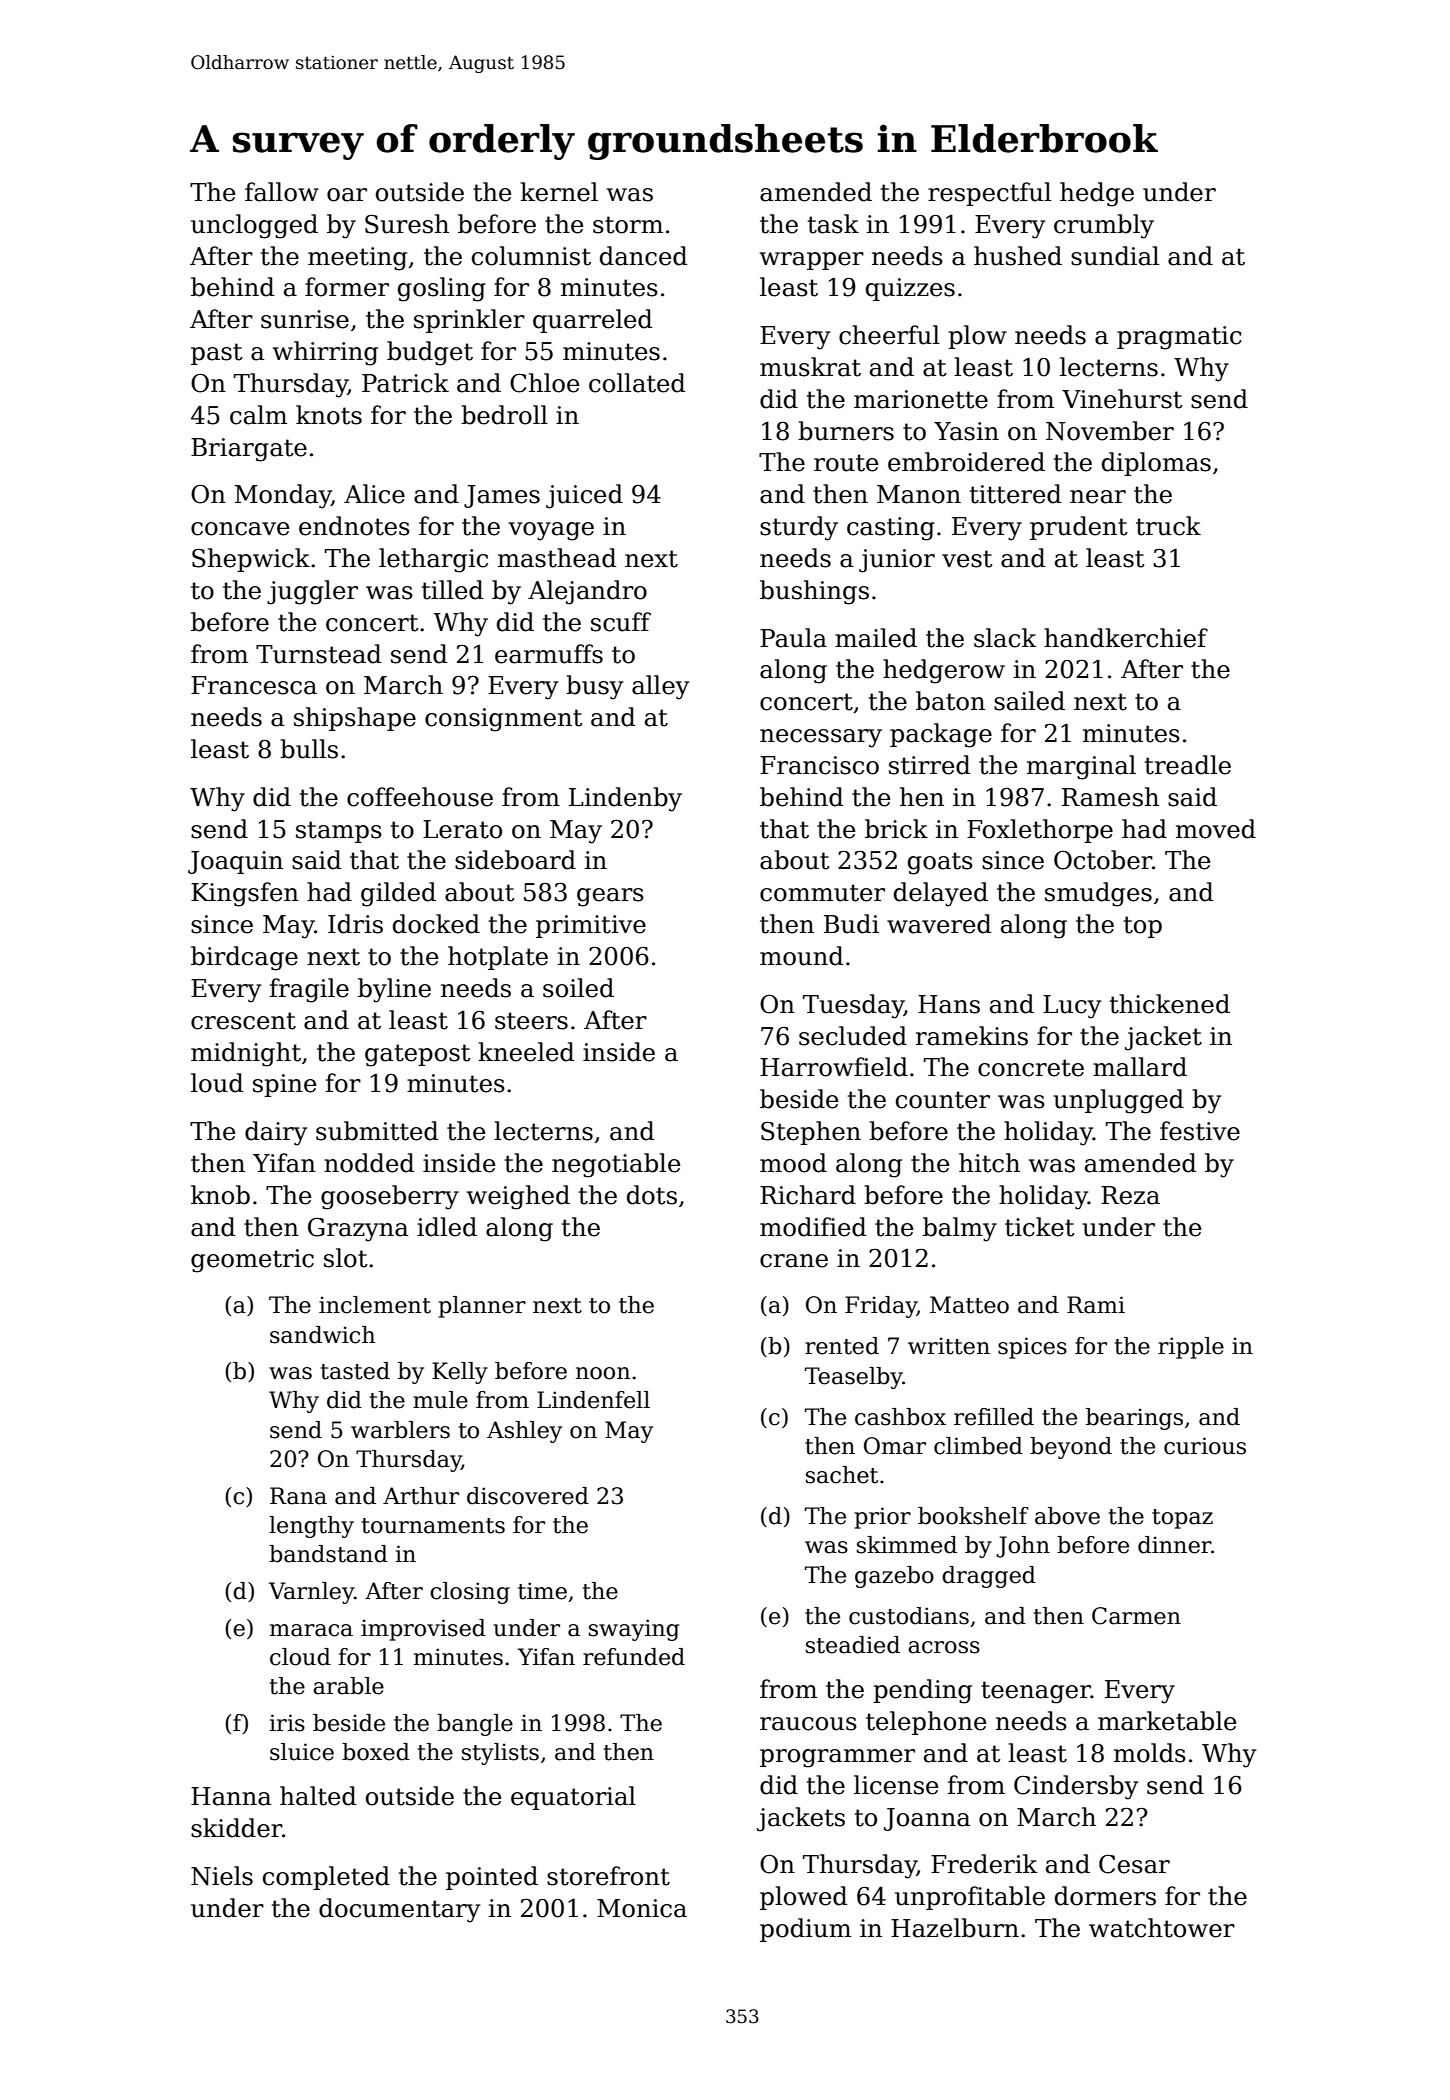 Image resolution: width=1450 pixels, height=2100 pixels. What do you see at coordinates (1188, 765) in the image?
I see `treadle` at bounding box center [1188, 765].
